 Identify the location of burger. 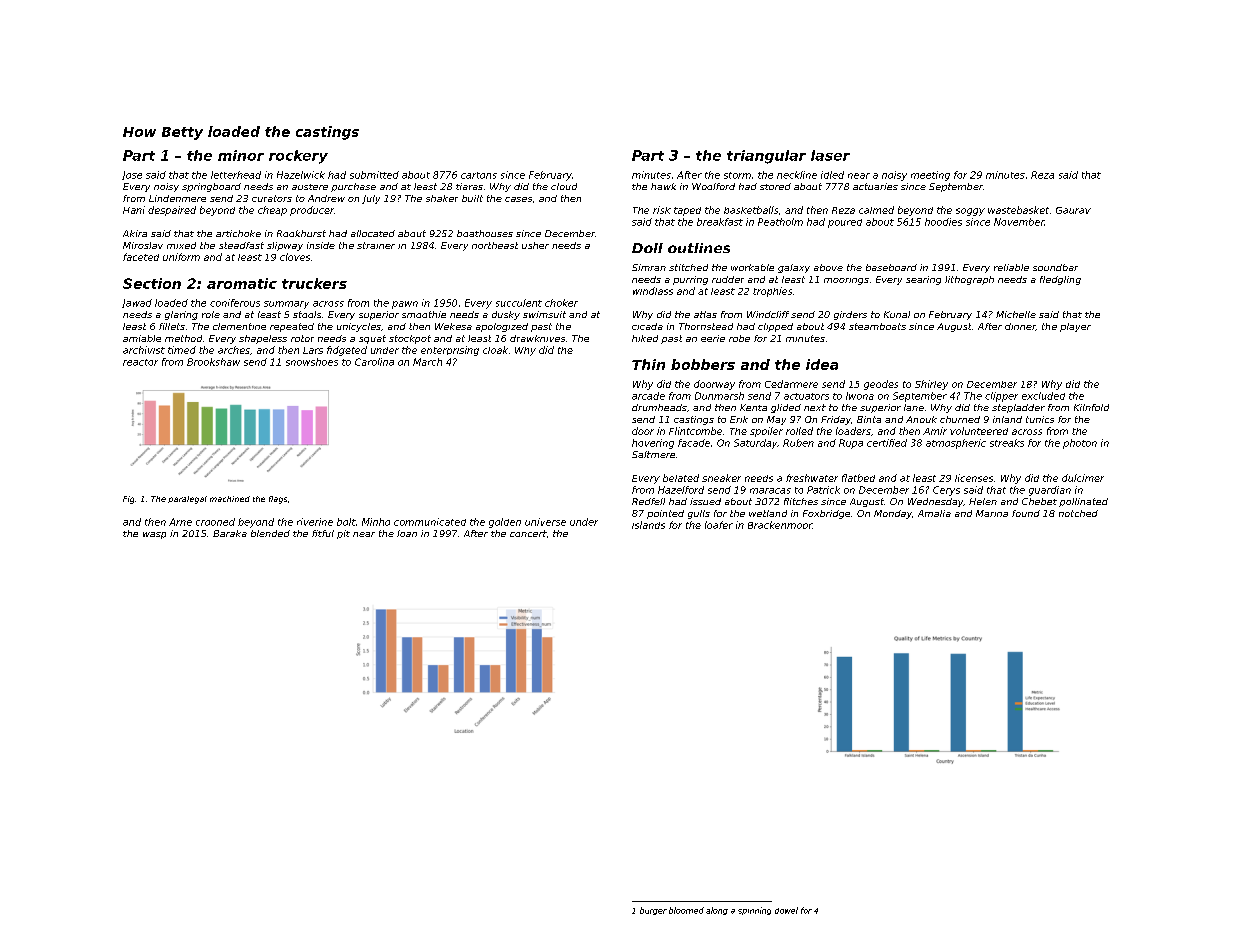
(653, 911).
